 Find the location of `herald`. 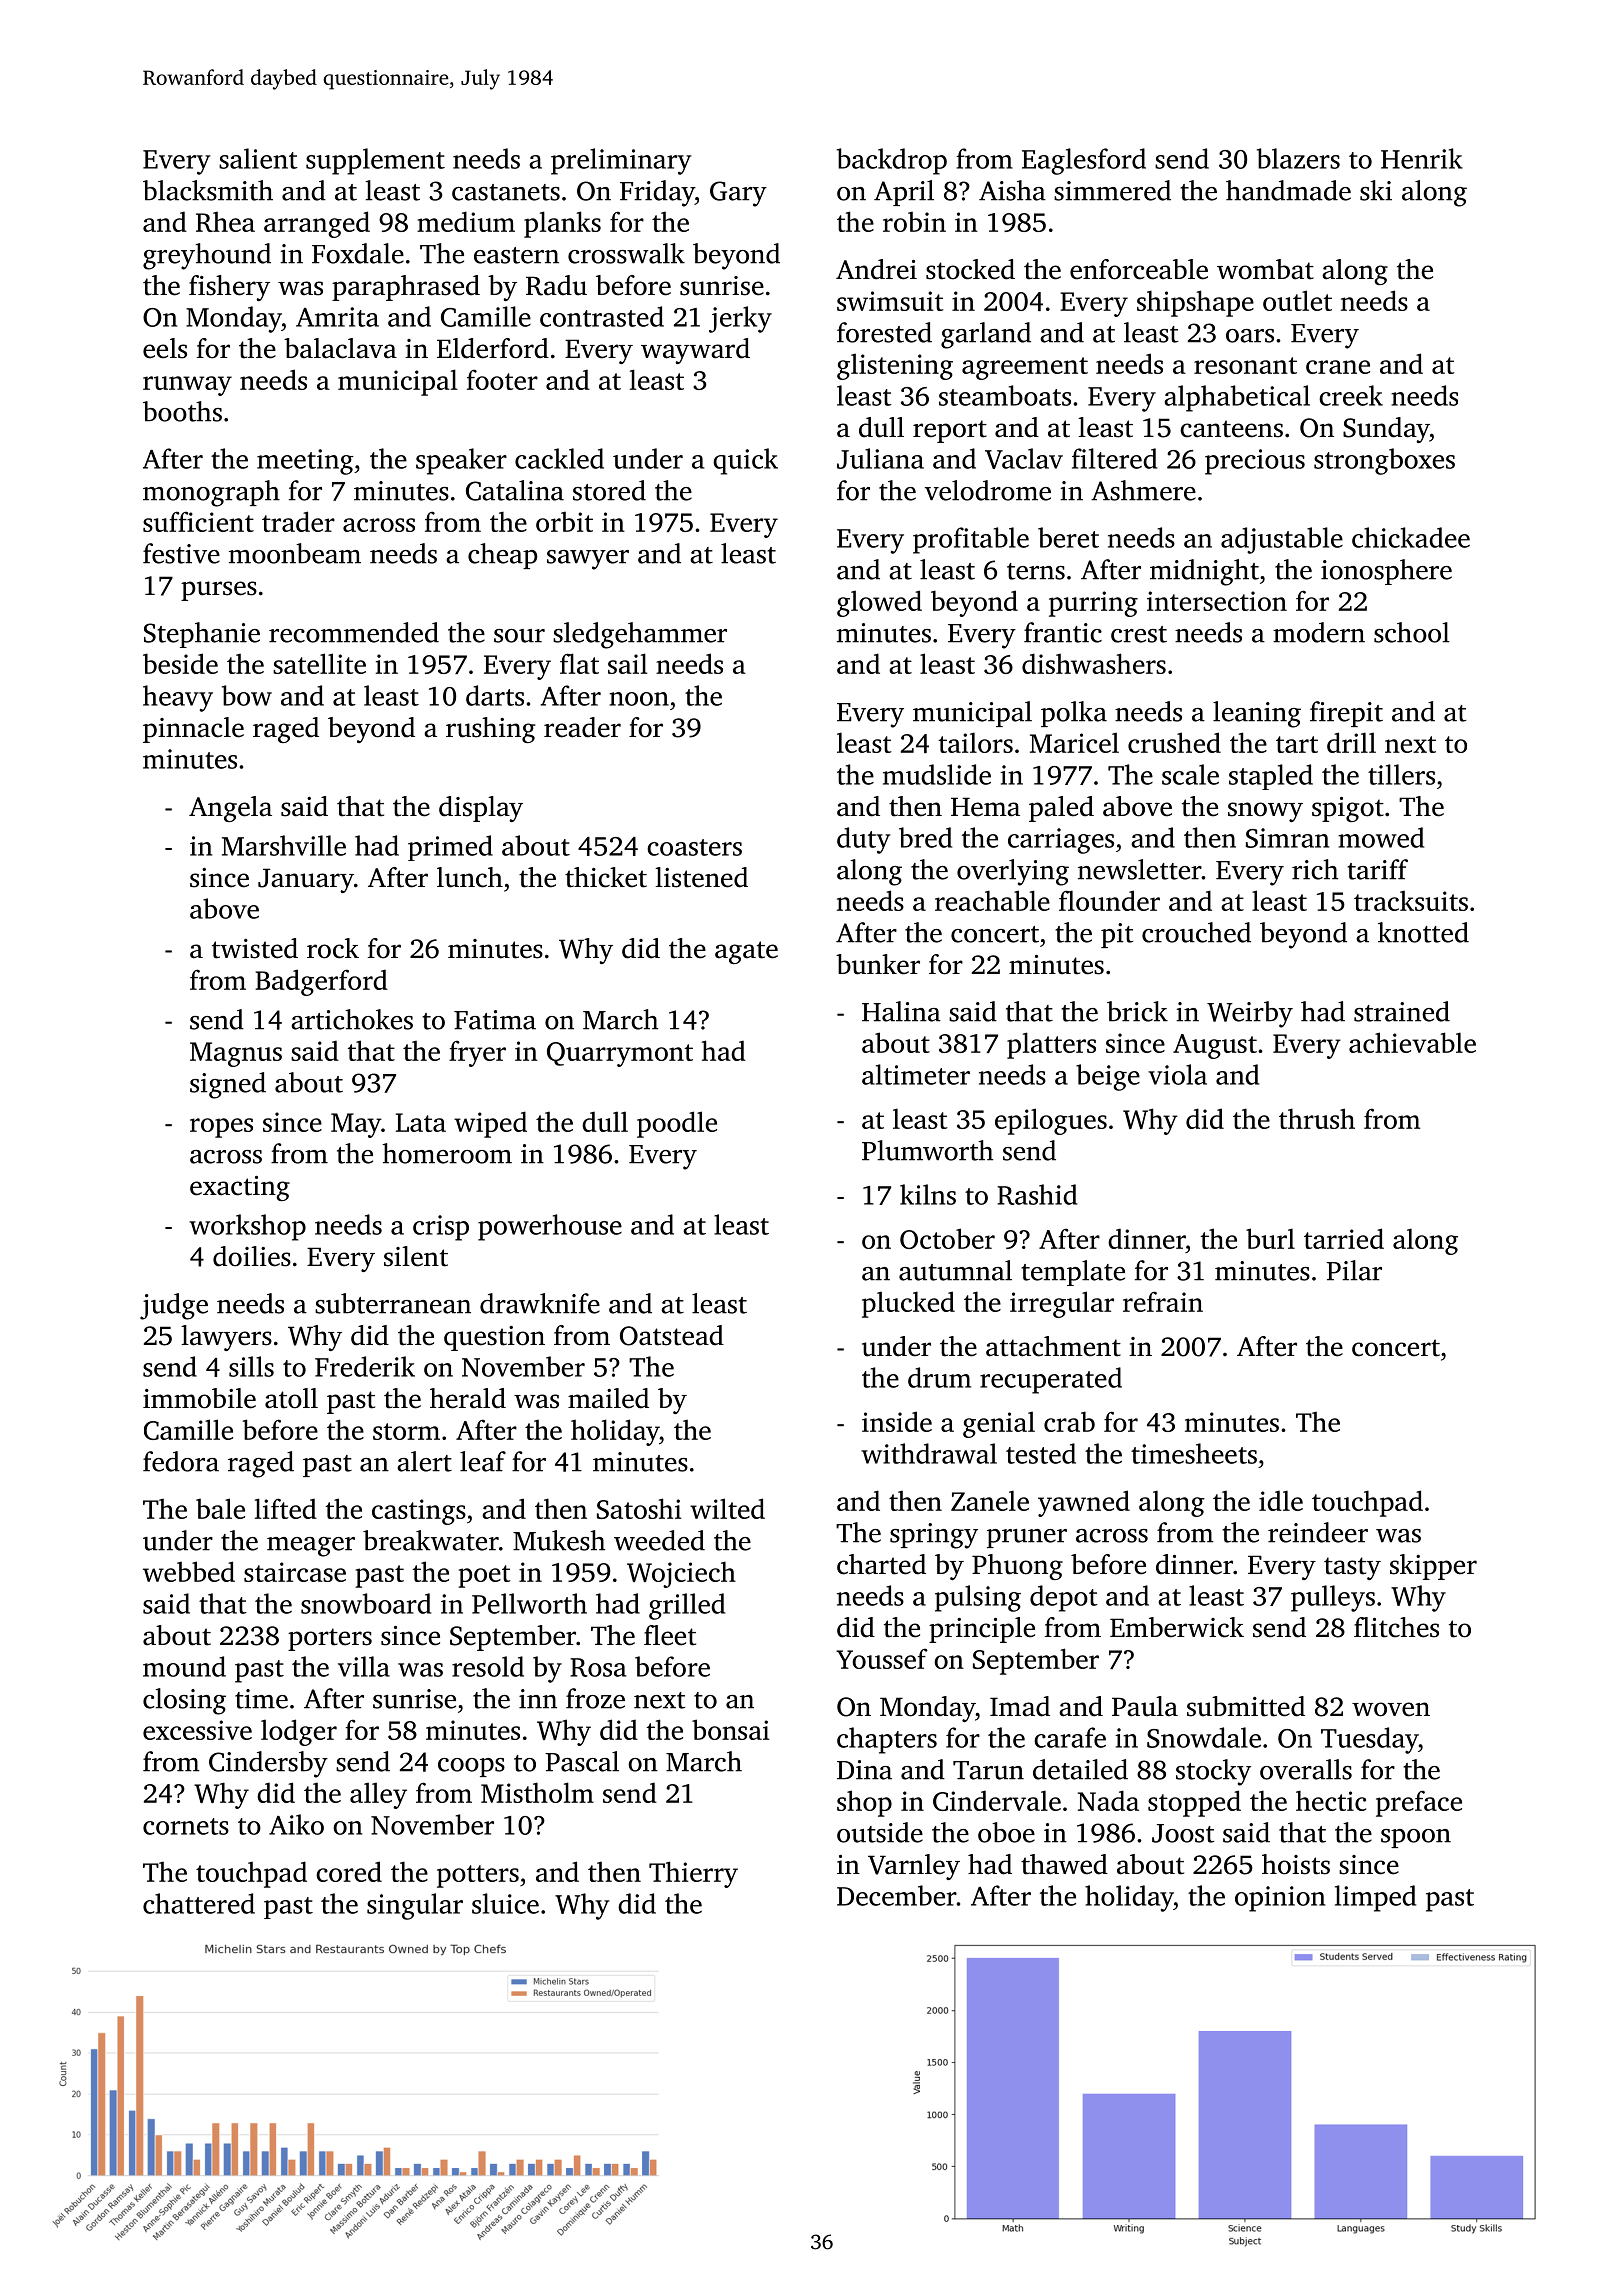

herald is located at coordinates (468, 1398).
